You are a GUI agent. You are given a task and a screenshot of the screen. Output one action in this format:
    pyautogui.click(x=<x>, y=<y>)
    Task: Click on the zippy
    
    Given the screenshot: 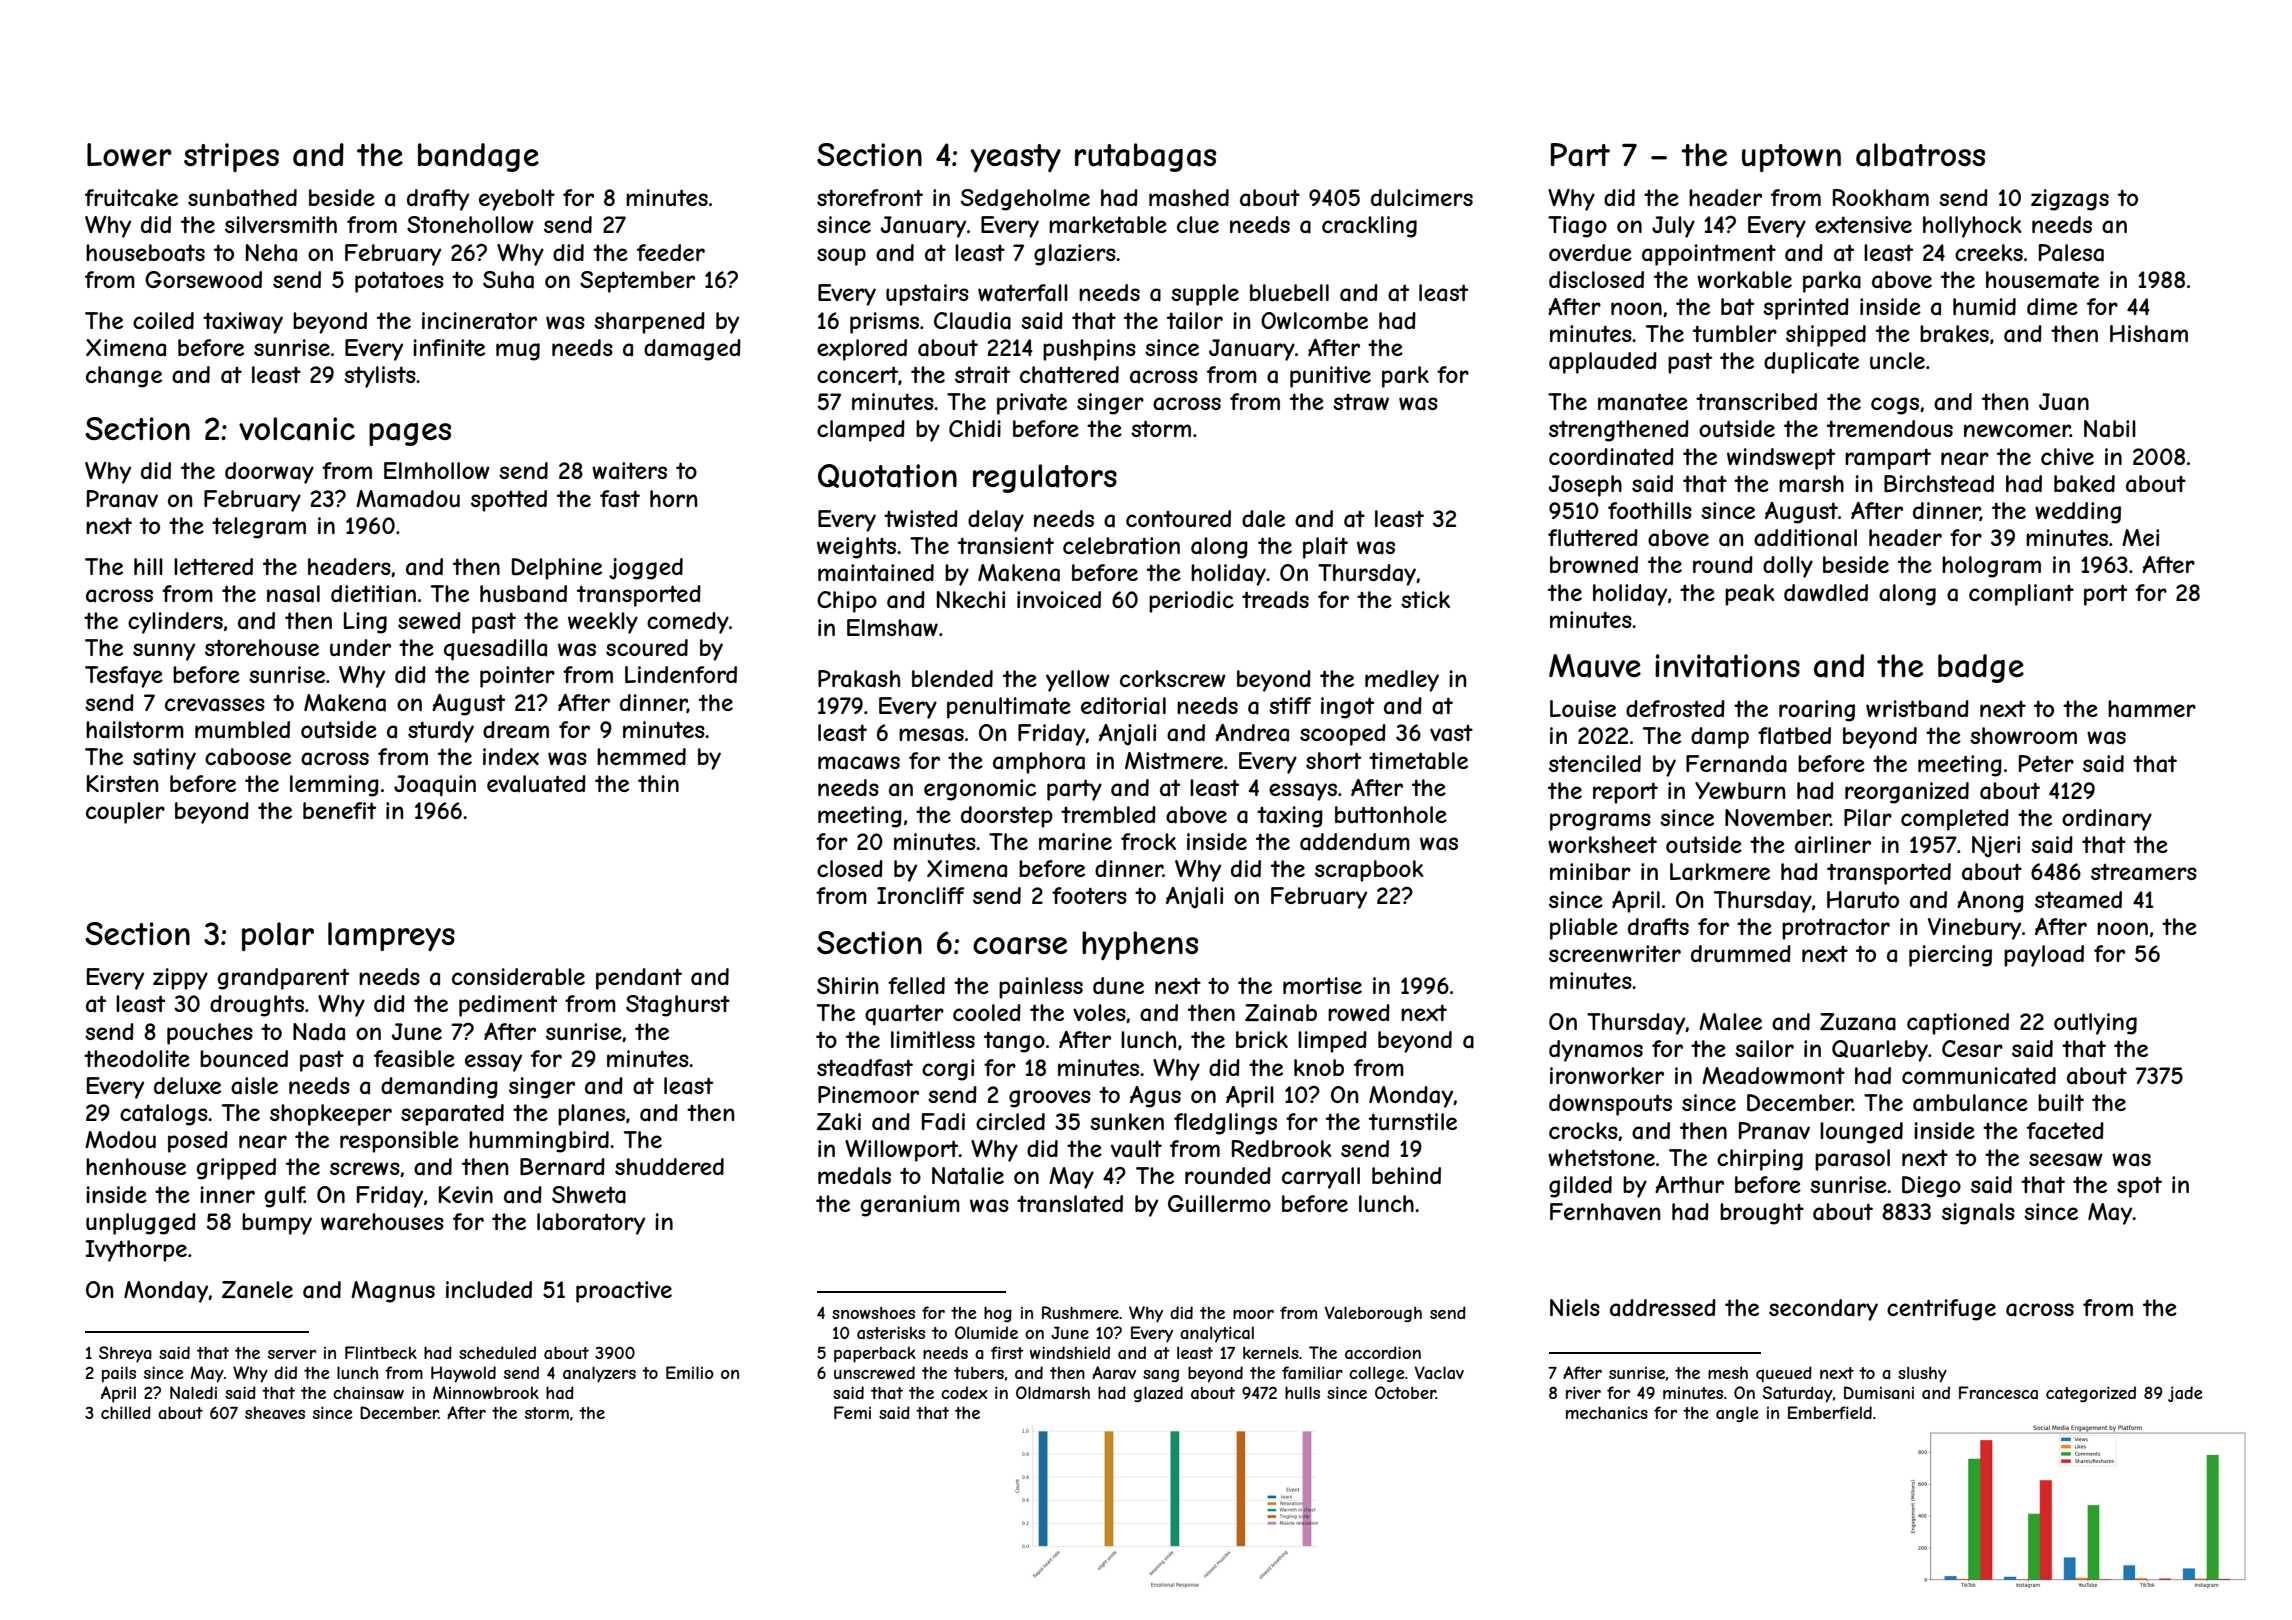 What is the action you would take?
    pyautogui.click(x=180, y=979)
